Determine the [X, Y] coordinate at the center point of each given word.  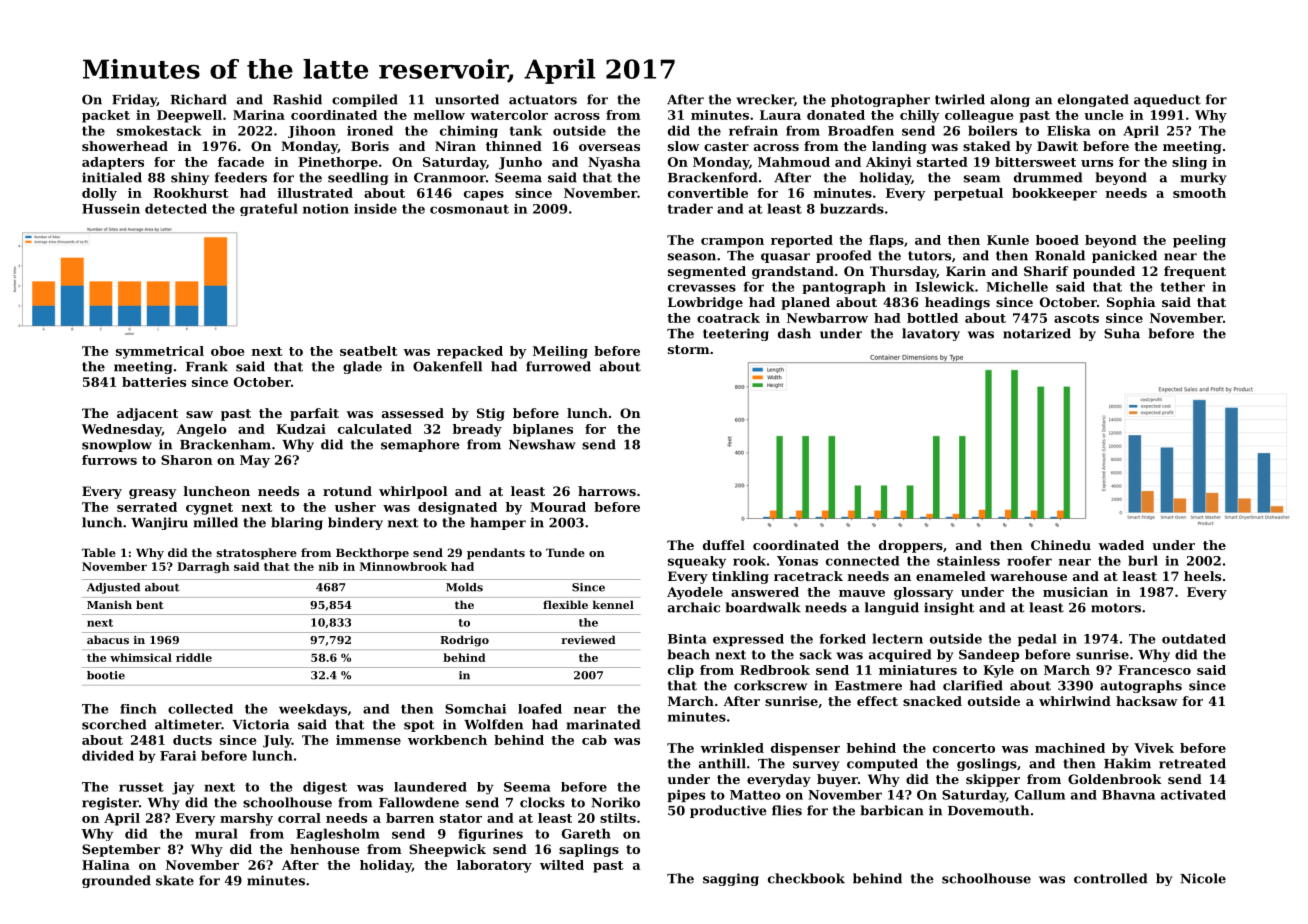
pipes [686, 796]
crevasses [702, 288]
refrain [753, 130]
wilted [562, 865]
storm [689, 349]
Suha [1122, 333]
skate [175, 880]
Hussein [111, 209]
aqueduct [1167, 100]
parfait [314, 414]
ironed [370, 130]
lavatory [931, 334]
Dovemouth [988, 810]
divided [108, 755]
